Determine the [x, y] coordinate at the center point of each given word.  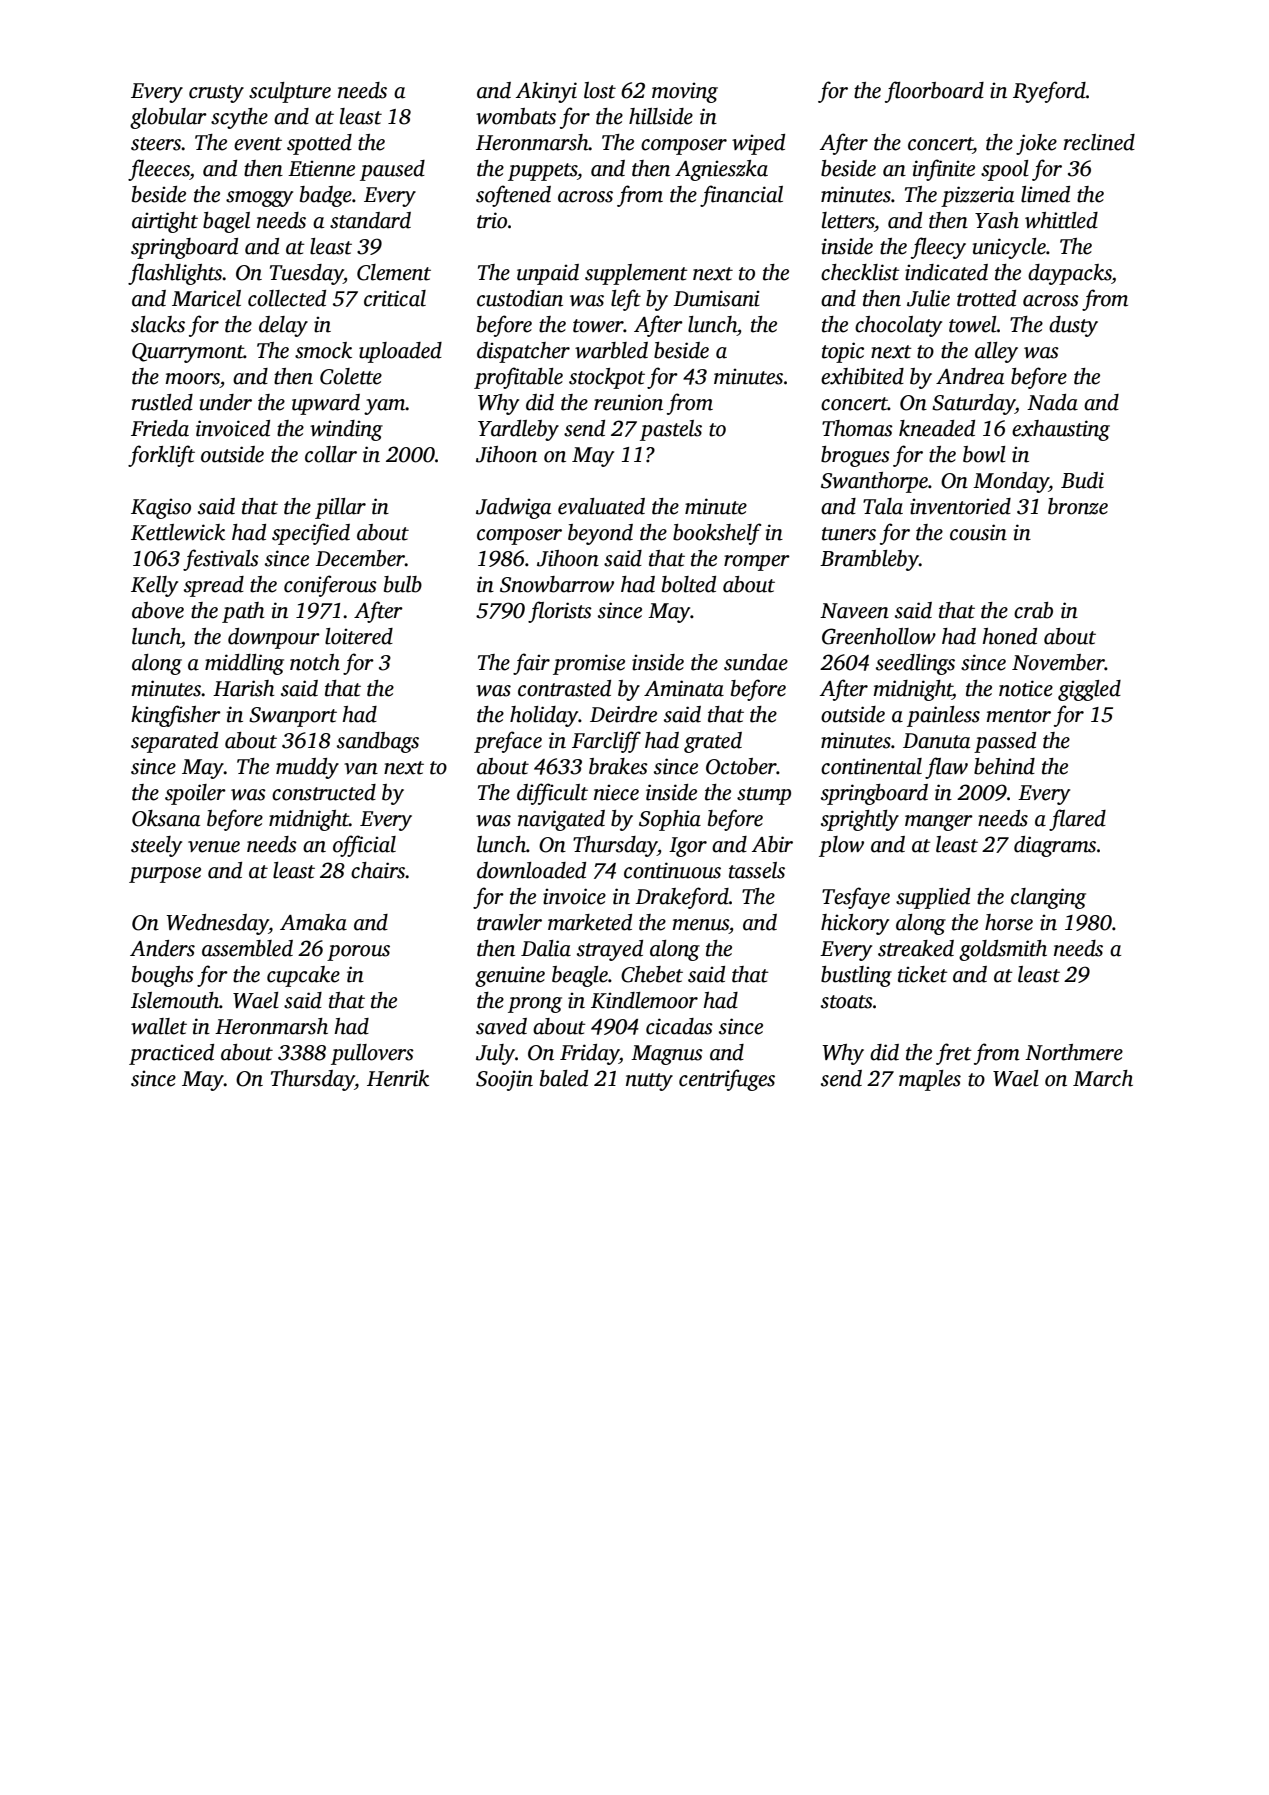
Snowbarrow [557, 584]
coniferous [330, 586]
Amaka [313, 922]
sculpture [290, 92]
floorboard [934, 92]
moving [685, 93]
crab [1033, 610]
